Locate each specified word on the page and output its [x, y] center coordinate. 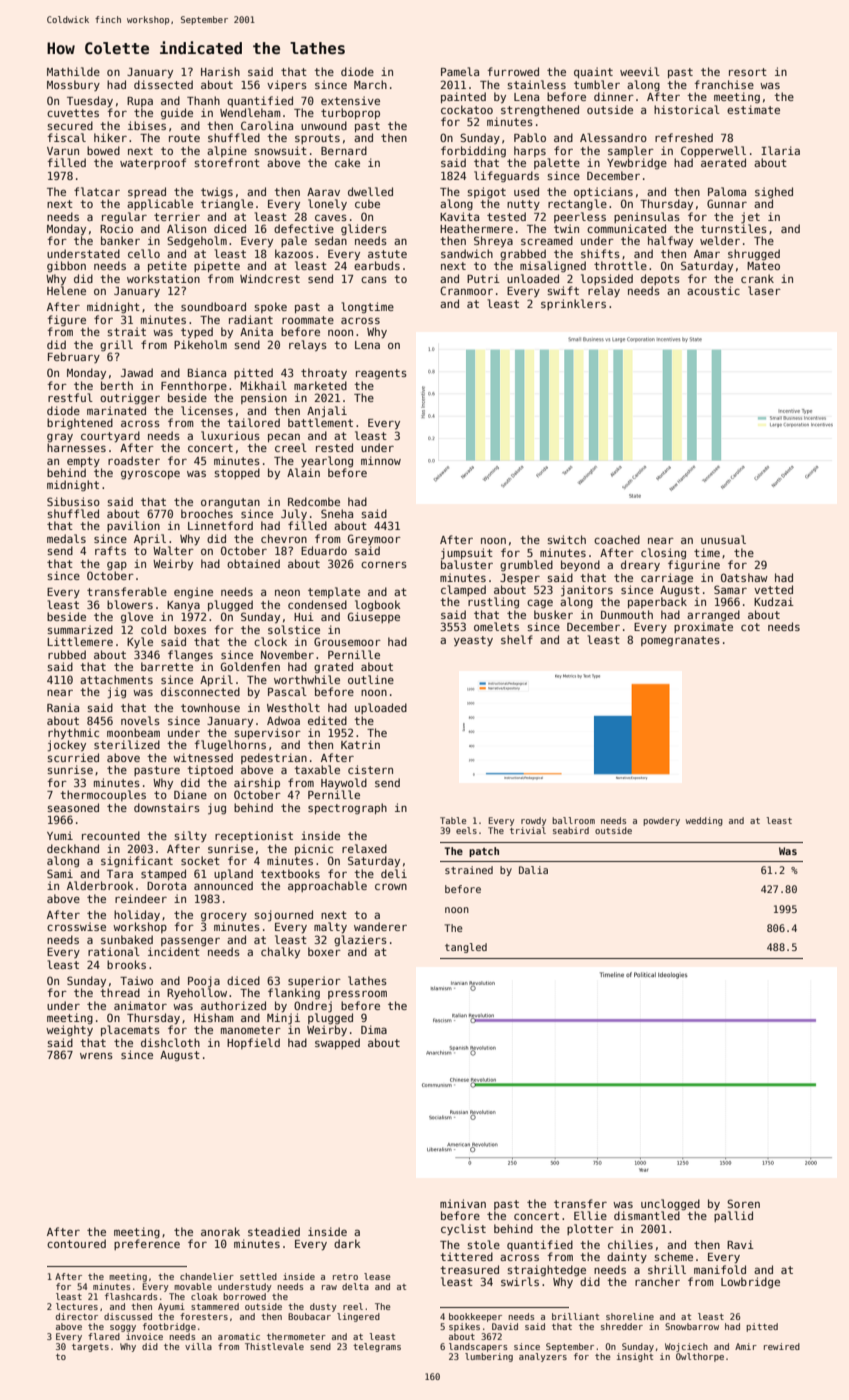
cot [750, 627]
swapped [337, 1043]
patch [484, 852]
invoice [144, 1336]
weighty [69, 1031]
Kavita [459, 216]
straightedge [547, 1271]
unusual [723, 539]
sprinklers [573, 304]
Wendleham [250, 112]
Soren [743, 1203]
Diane [190, 794]
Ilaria [780, 150]
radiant [251, 319]
